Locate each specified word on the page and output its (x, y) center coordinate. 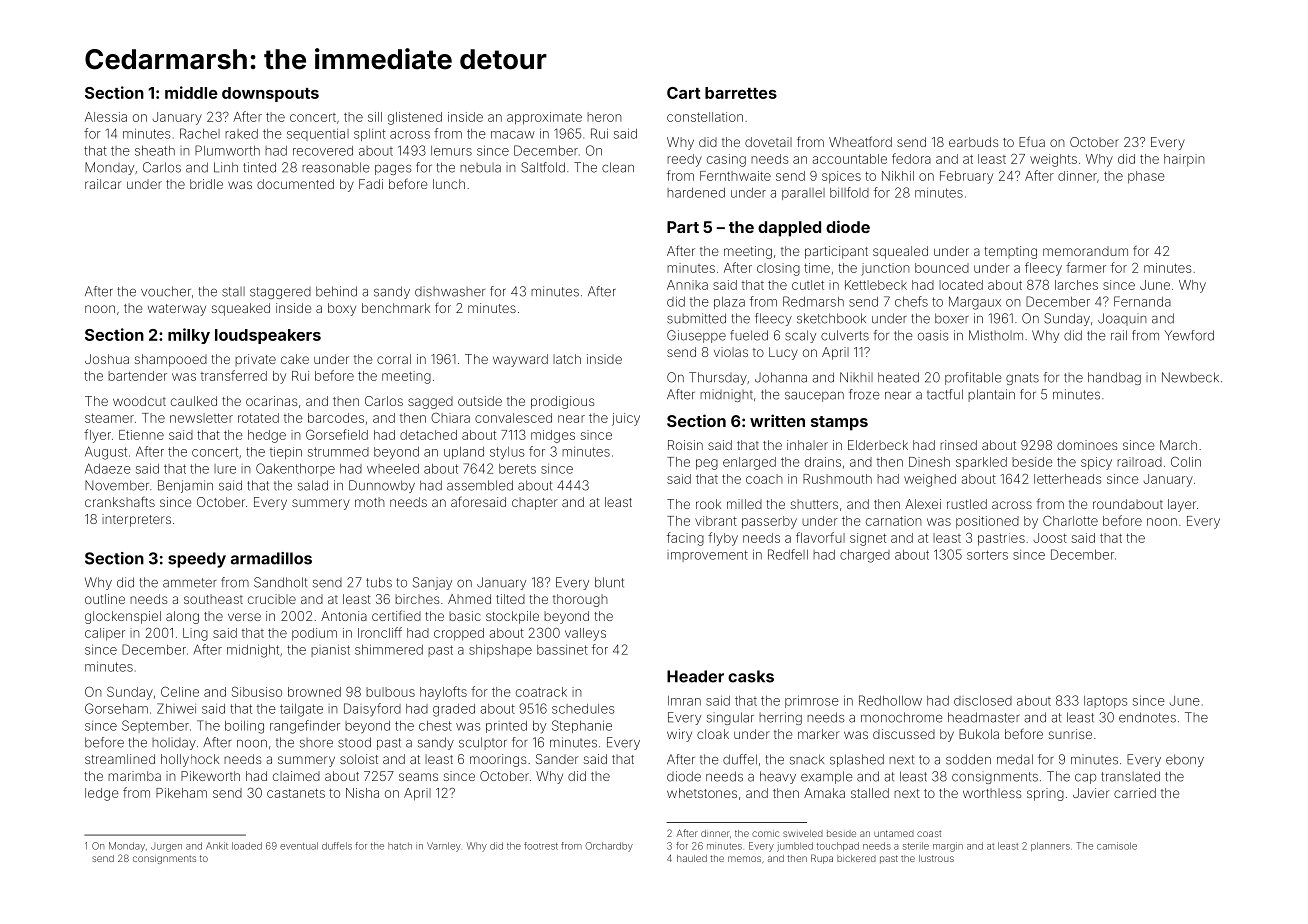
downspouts (270, 94)
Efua (1032, 141)
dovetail (768, 142)
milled (744, 504)
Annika (687, 285)
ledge (102, 794)
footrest (541, 846)
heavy (778, 777)
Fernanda (1142, 301)
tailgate (301, 710)
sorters (987, 555)
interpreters (136, 520)
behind (336, 291)
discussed (904, 734)
